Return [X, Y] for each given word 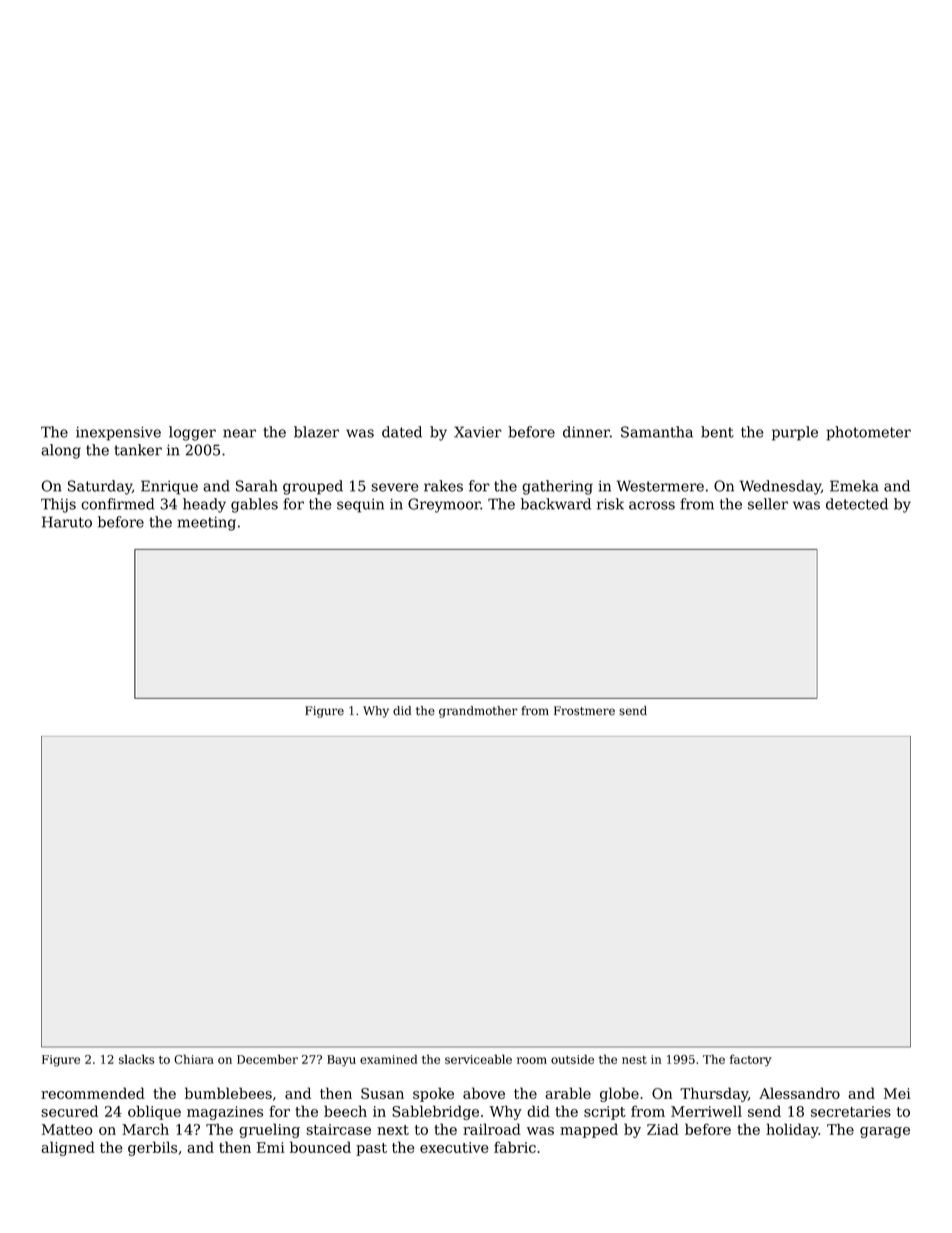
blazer [316, 432]
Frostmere [584, 711]
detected [857, 504]
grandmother [478, 712]
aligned [68, 1148]
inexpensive [118, 434]
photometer [868, 433]
